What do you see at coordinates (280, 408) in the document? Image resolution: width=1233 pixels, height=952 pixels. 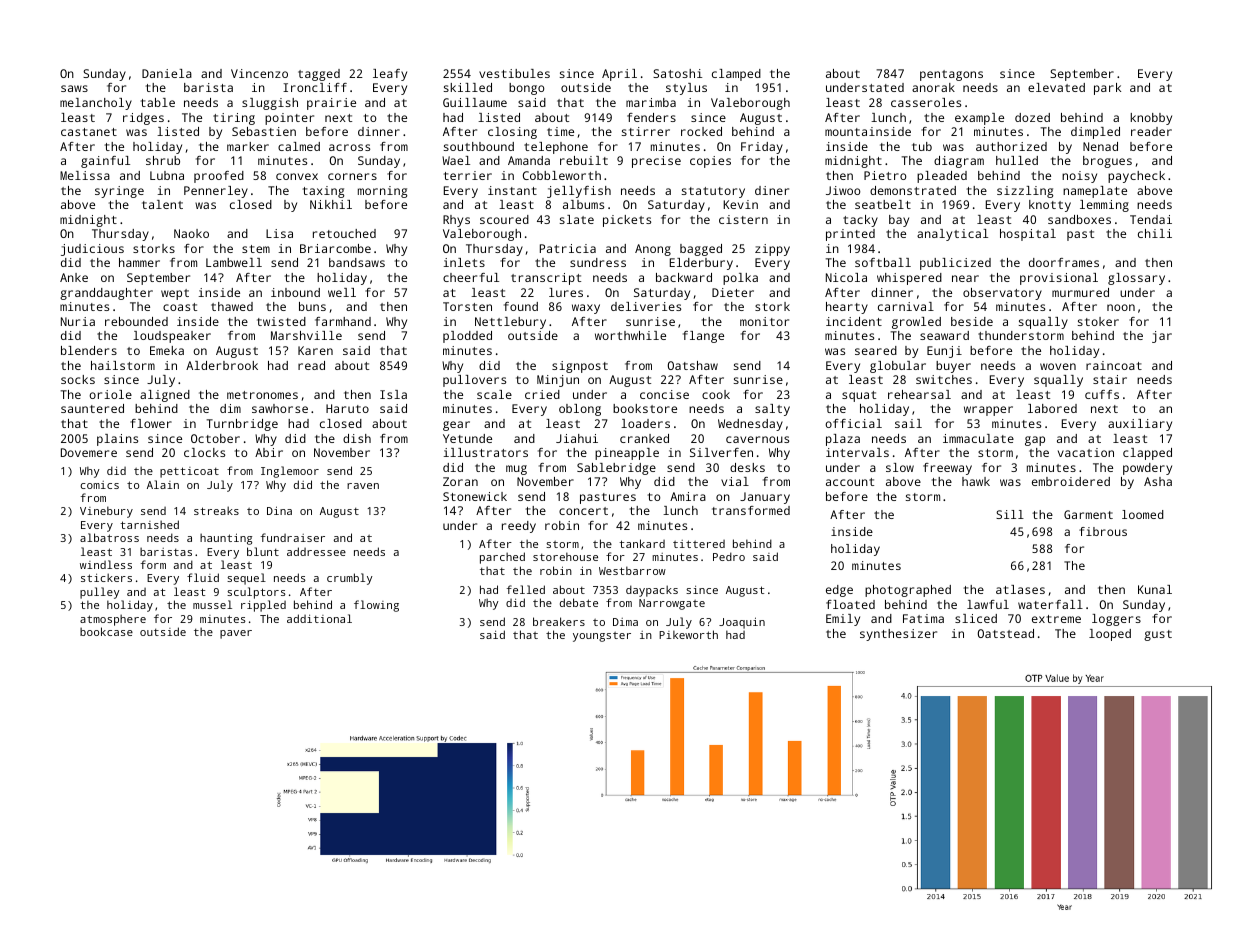 I see `sawhorse` at bounding box center [280, 408].
